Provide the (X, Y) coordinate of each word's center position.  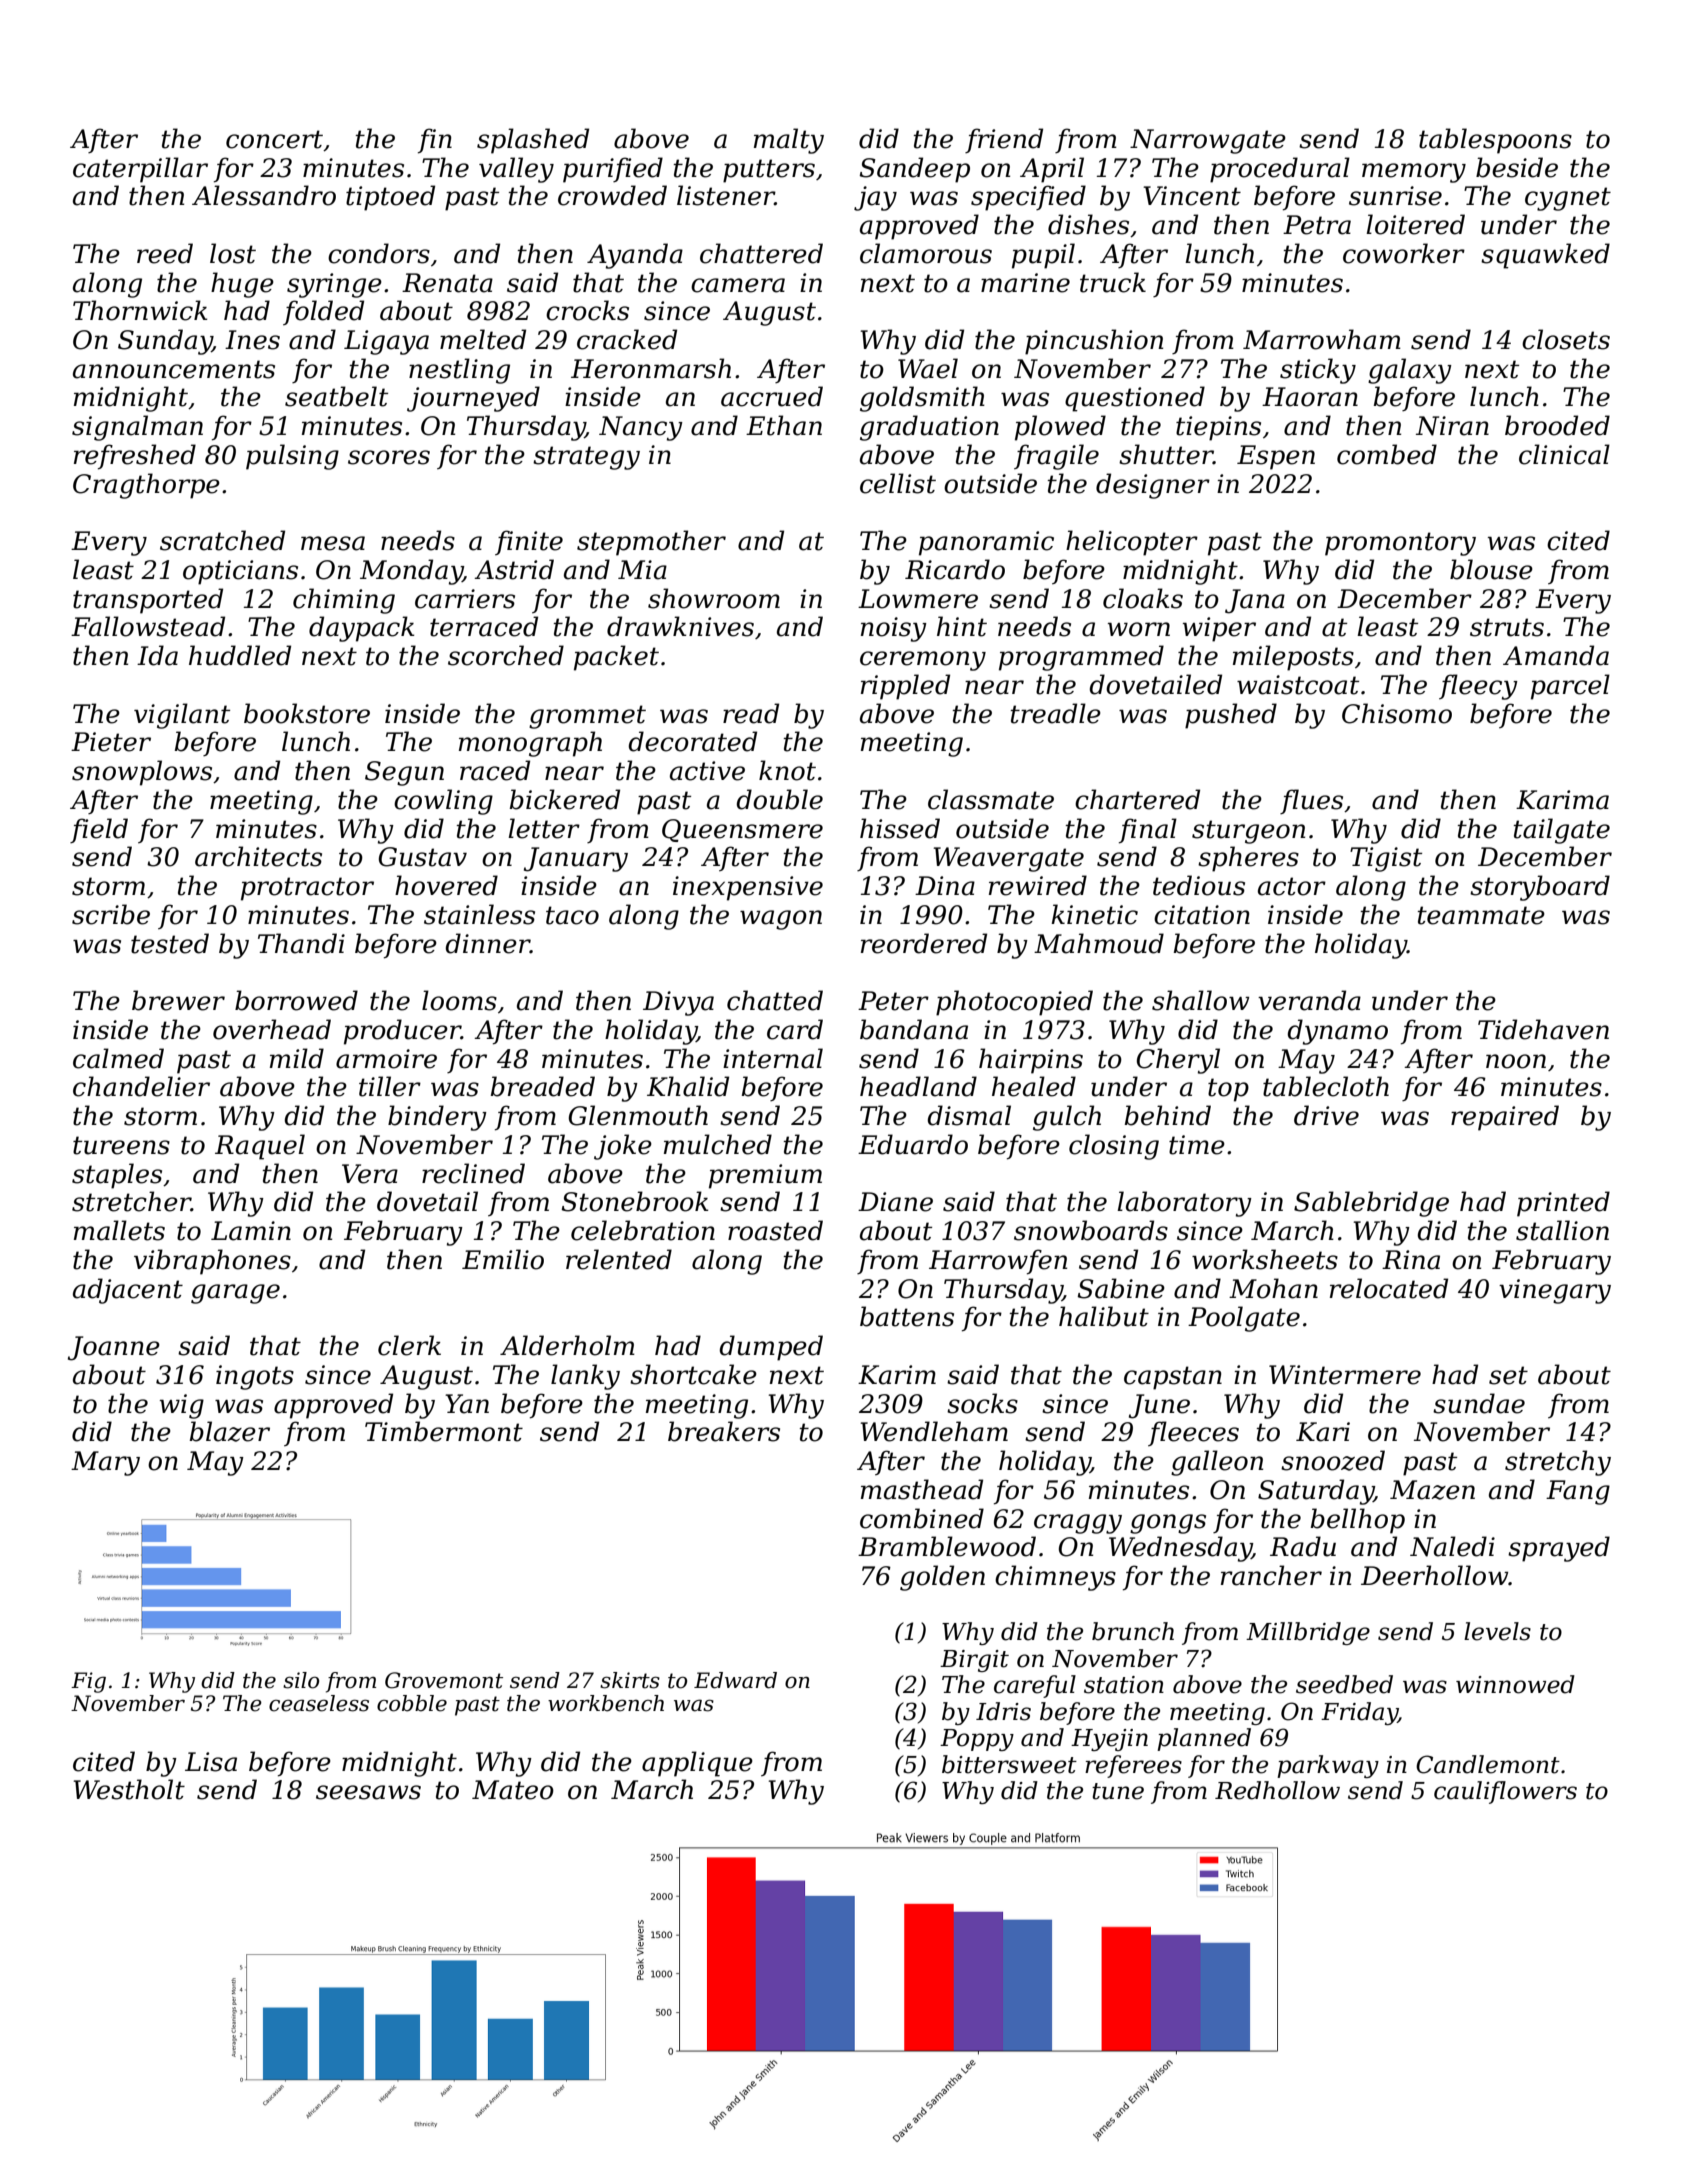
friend (1004, 140)
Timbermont (444, 1431)
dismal (969, 1115)
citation (1202, 915)
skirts (630, 1680)
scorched (506, 655)
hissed (900, 828)
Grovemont (444, 1680)
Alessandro (264, 195)
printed (1563, 1204)
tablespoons (1495, 141)
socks (982, 1403)
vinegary (1555, 1291)
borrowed (296, 1000)
